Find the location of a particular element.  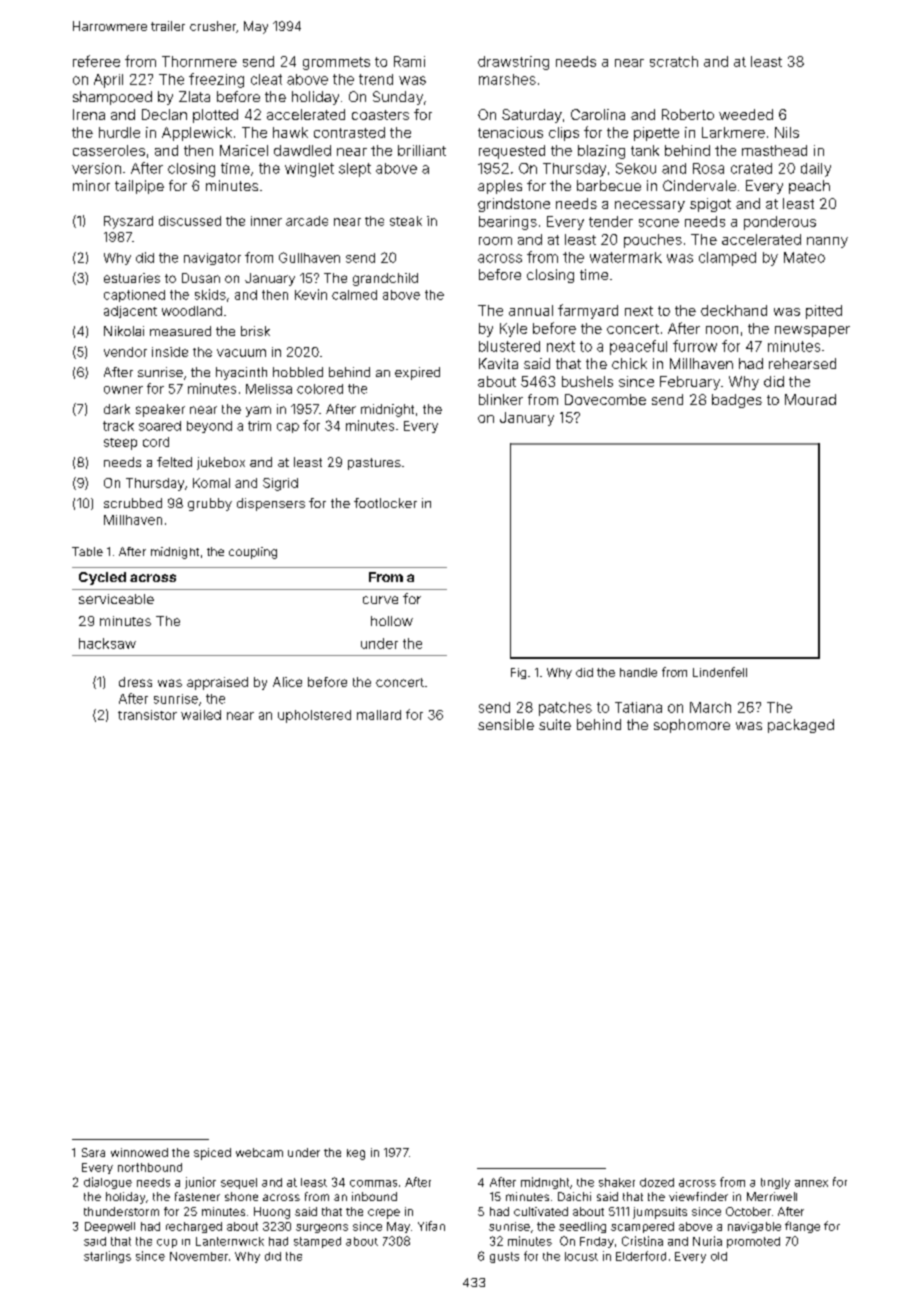

curve is located at coordinates (380, 600).
